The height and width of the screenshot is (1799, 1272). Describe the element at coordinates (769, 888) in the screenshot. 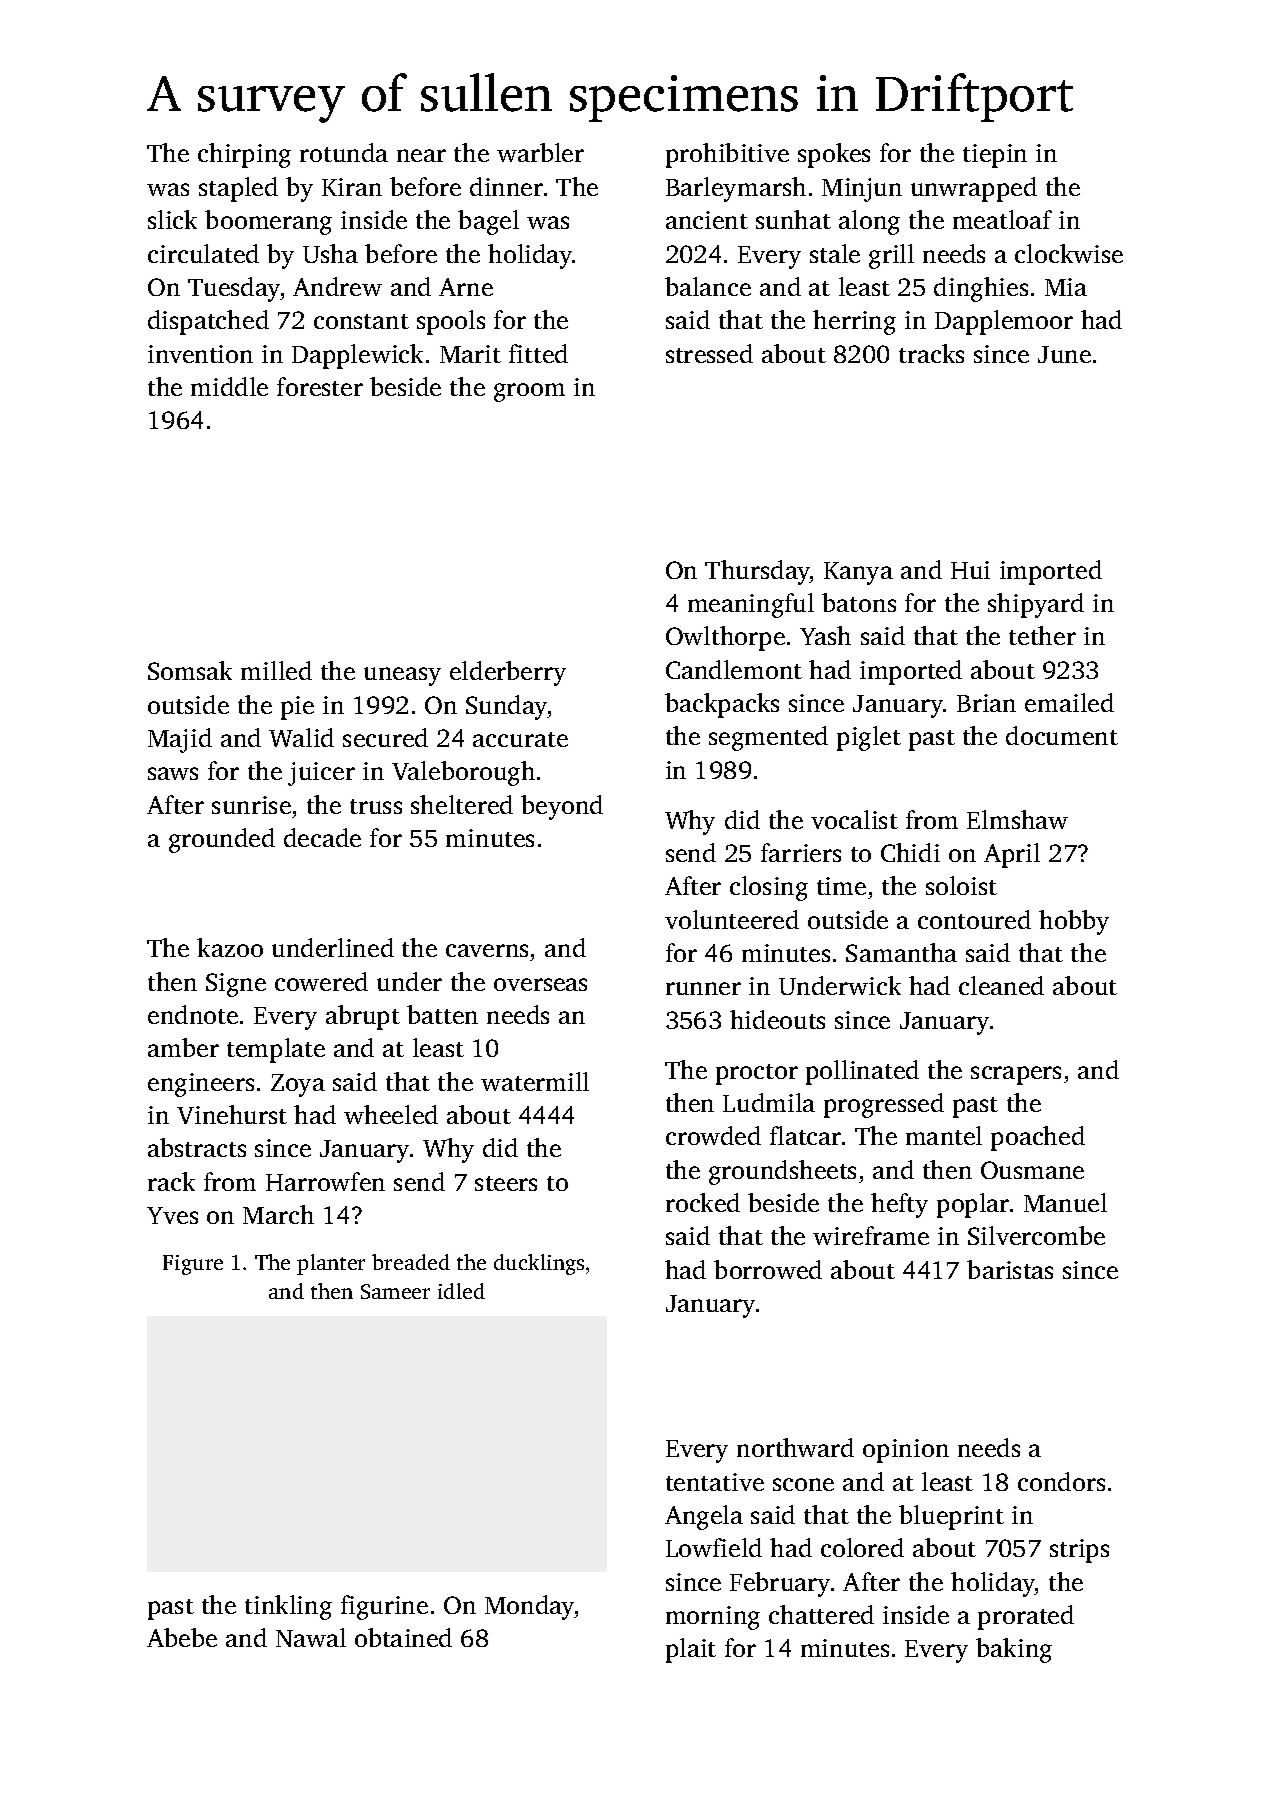

I see `closing` at that location.
